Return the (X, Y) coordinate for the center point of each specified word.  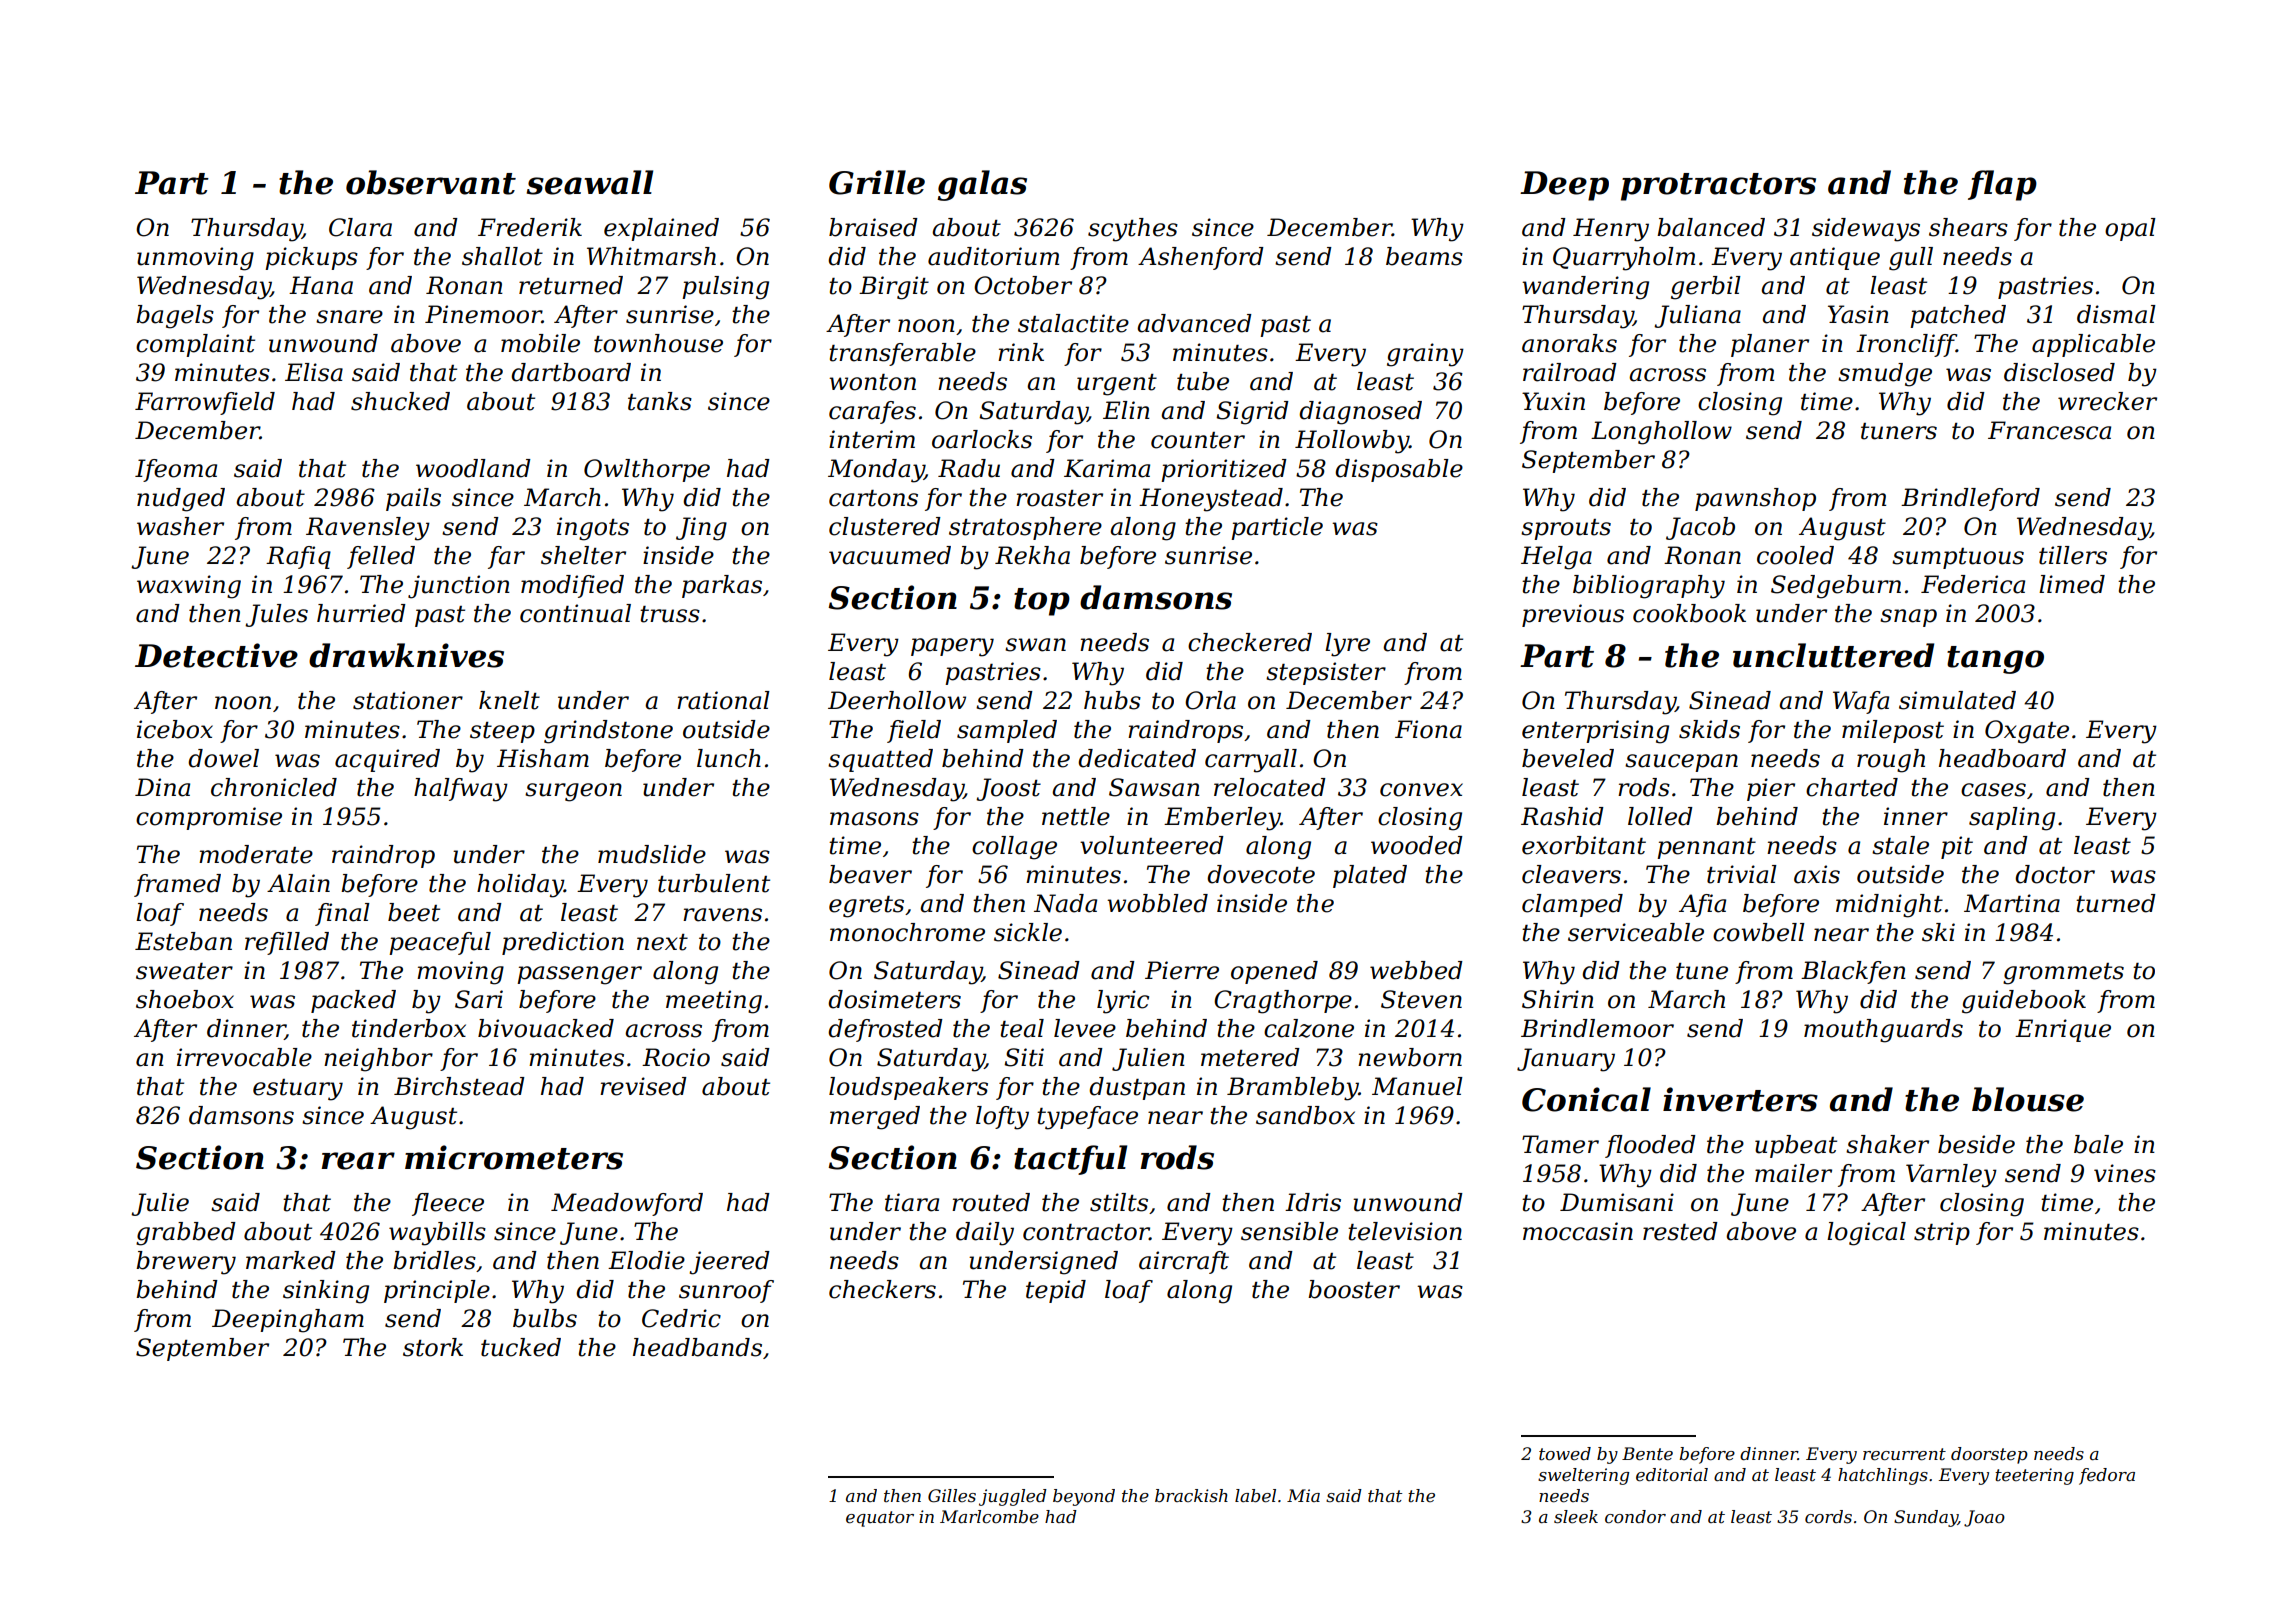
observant (431, 182)
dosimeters (894, 999)
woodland (473, 468)
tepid (1056, 1291)
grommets (2063, 974)
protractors (1718, 187)
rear (358, 1161)
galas (982, 185)
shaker (1887, 1144)
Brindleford (1970, 499)
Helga (1556, 558)
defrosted (885, 1030)
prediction (563, 943)
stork (433, 1347)
